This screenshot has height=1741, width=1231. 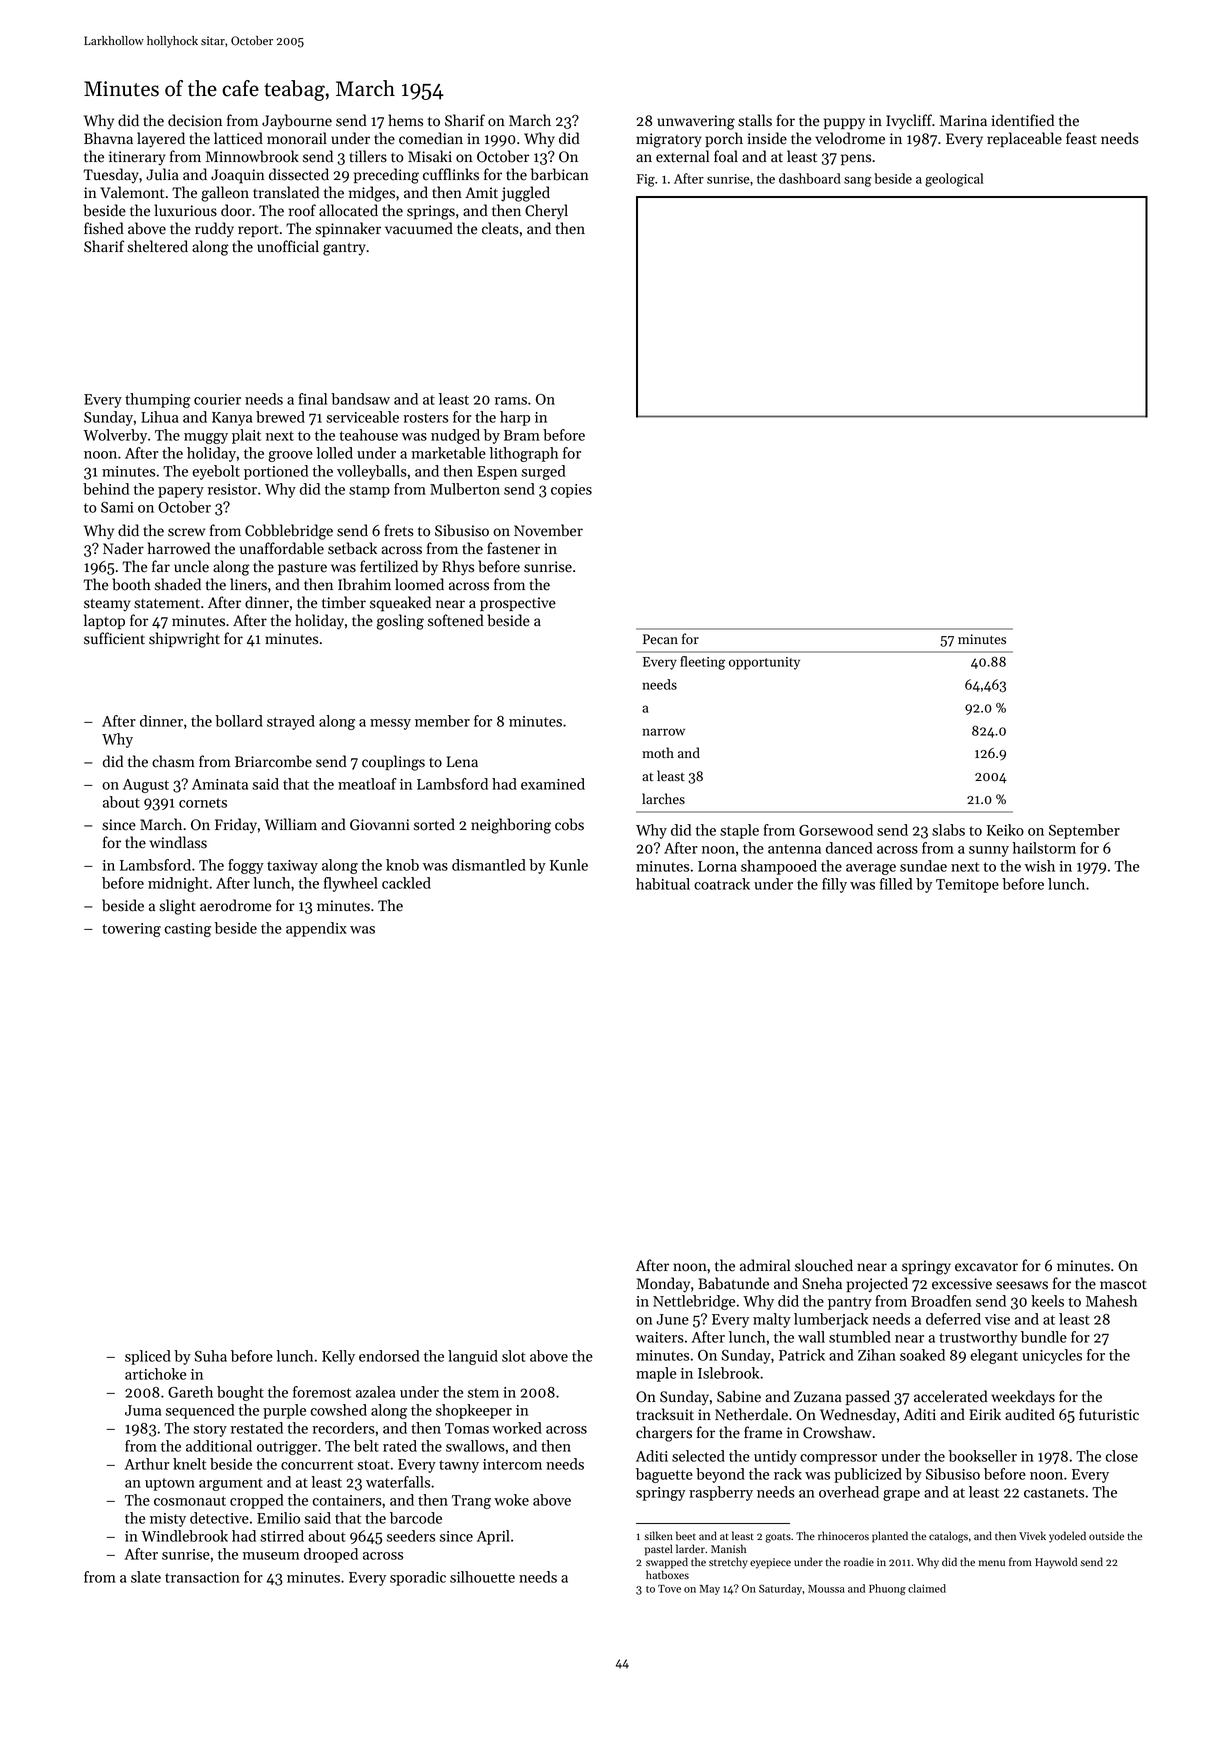 I want to click on decision, so click(x=195, y=120).
